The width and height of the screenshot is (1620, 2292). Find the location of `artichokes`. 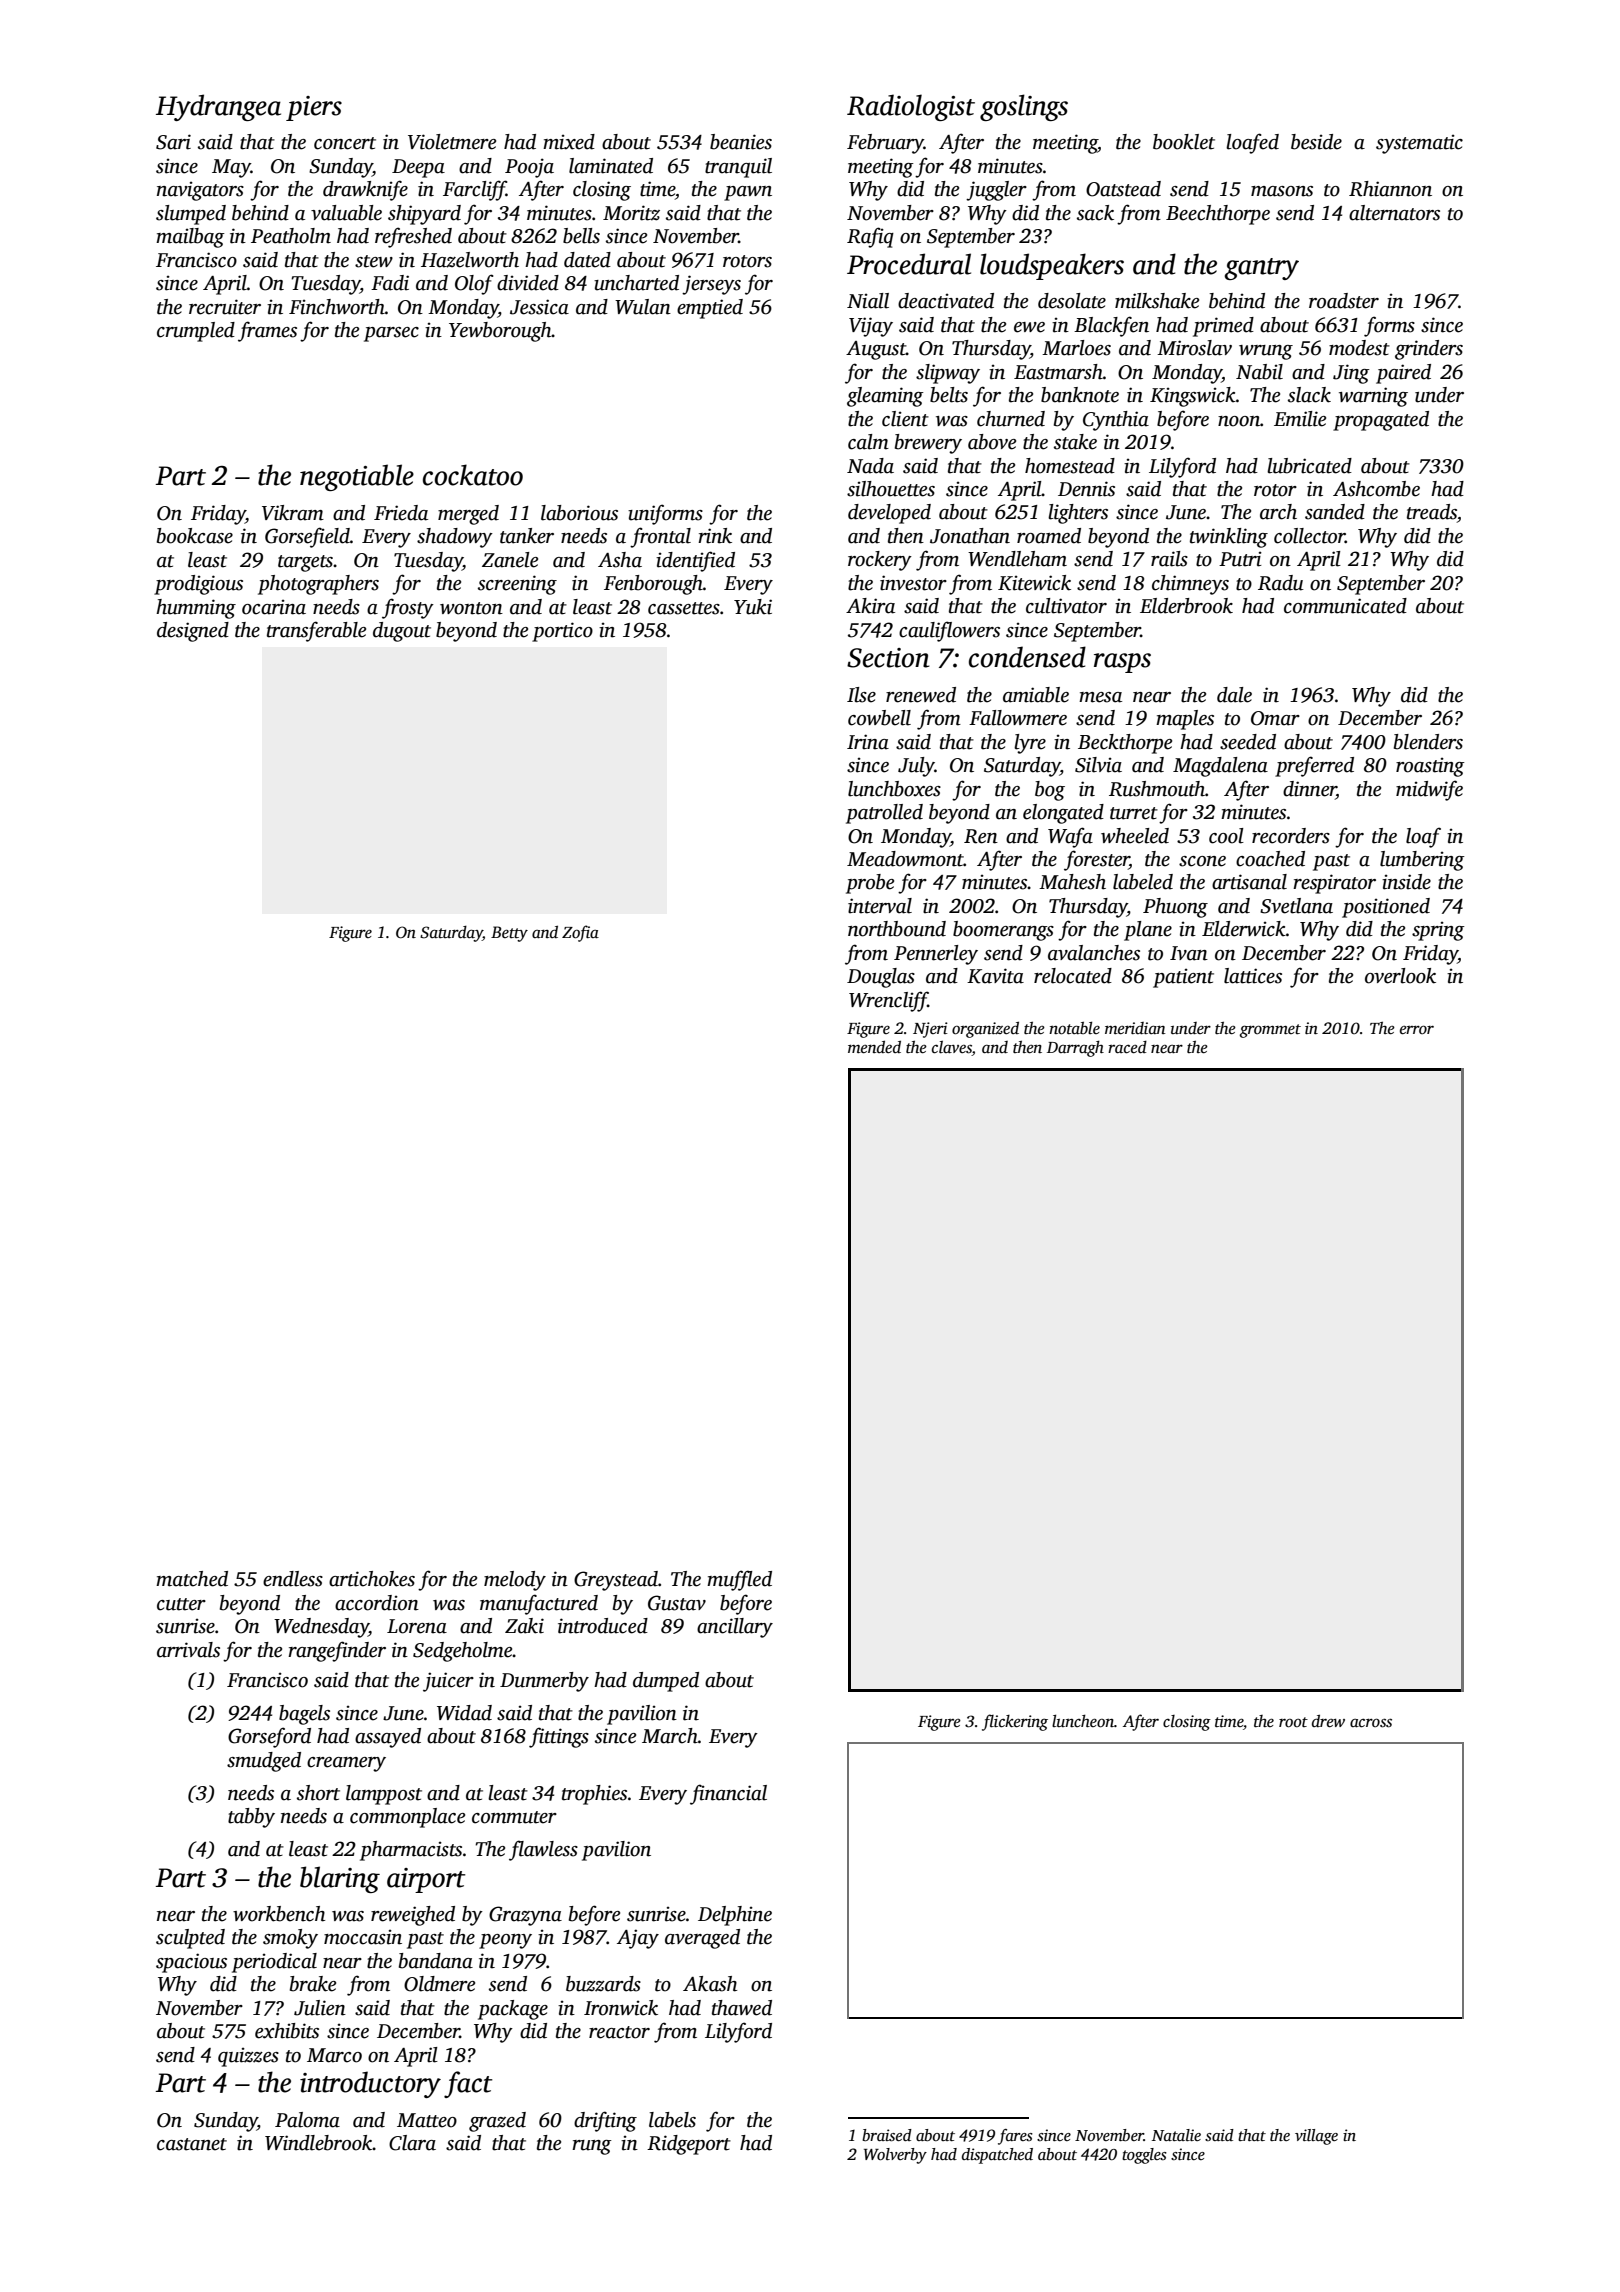

artichokes is located at coordinates (372, 1579).
